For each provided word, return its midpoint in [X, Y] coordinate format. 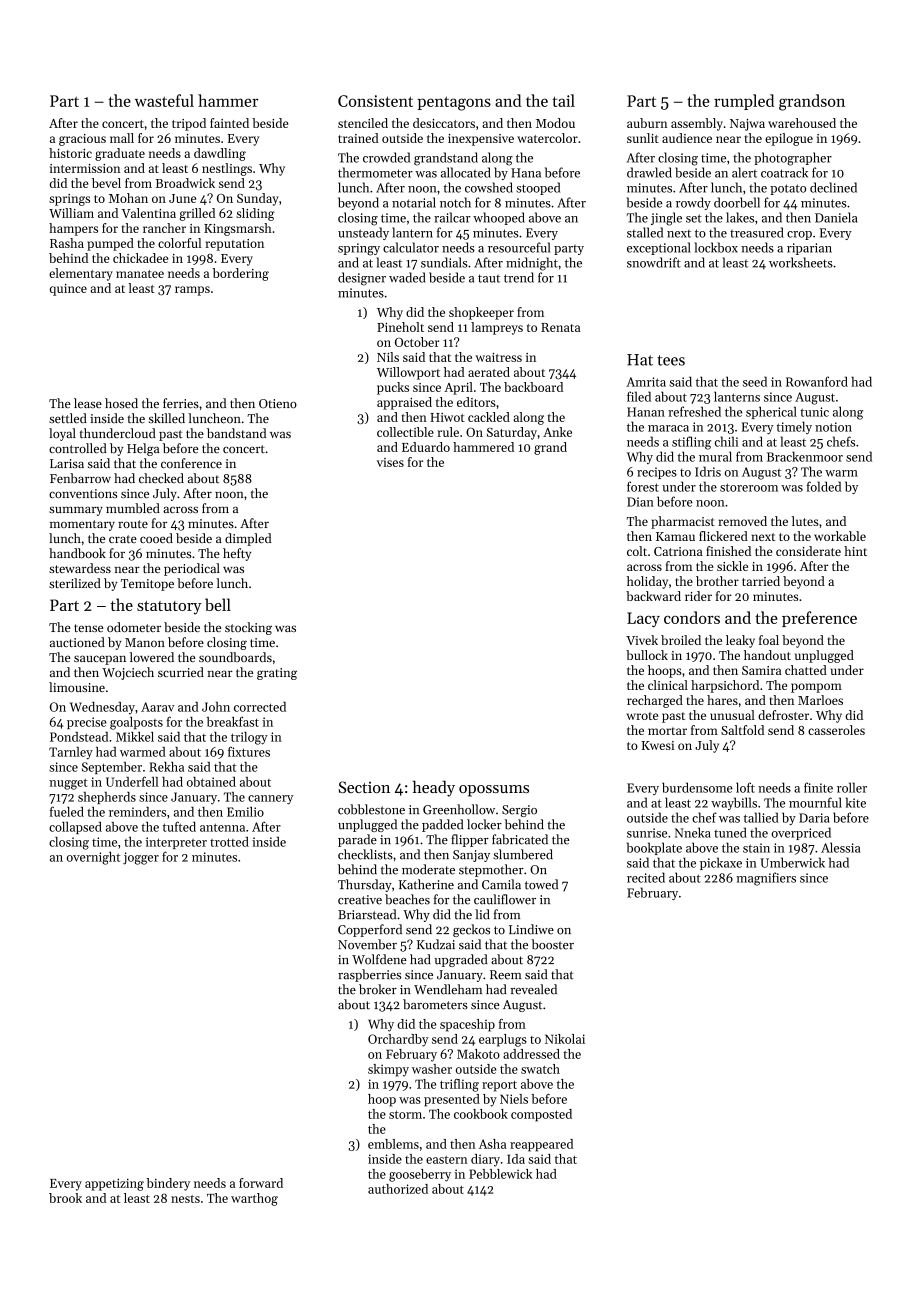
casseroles [836, 730]
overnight [93, 858]
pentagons [454, 103]
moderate [428, 869]
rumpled [744, 102]
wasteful [164, 100]
